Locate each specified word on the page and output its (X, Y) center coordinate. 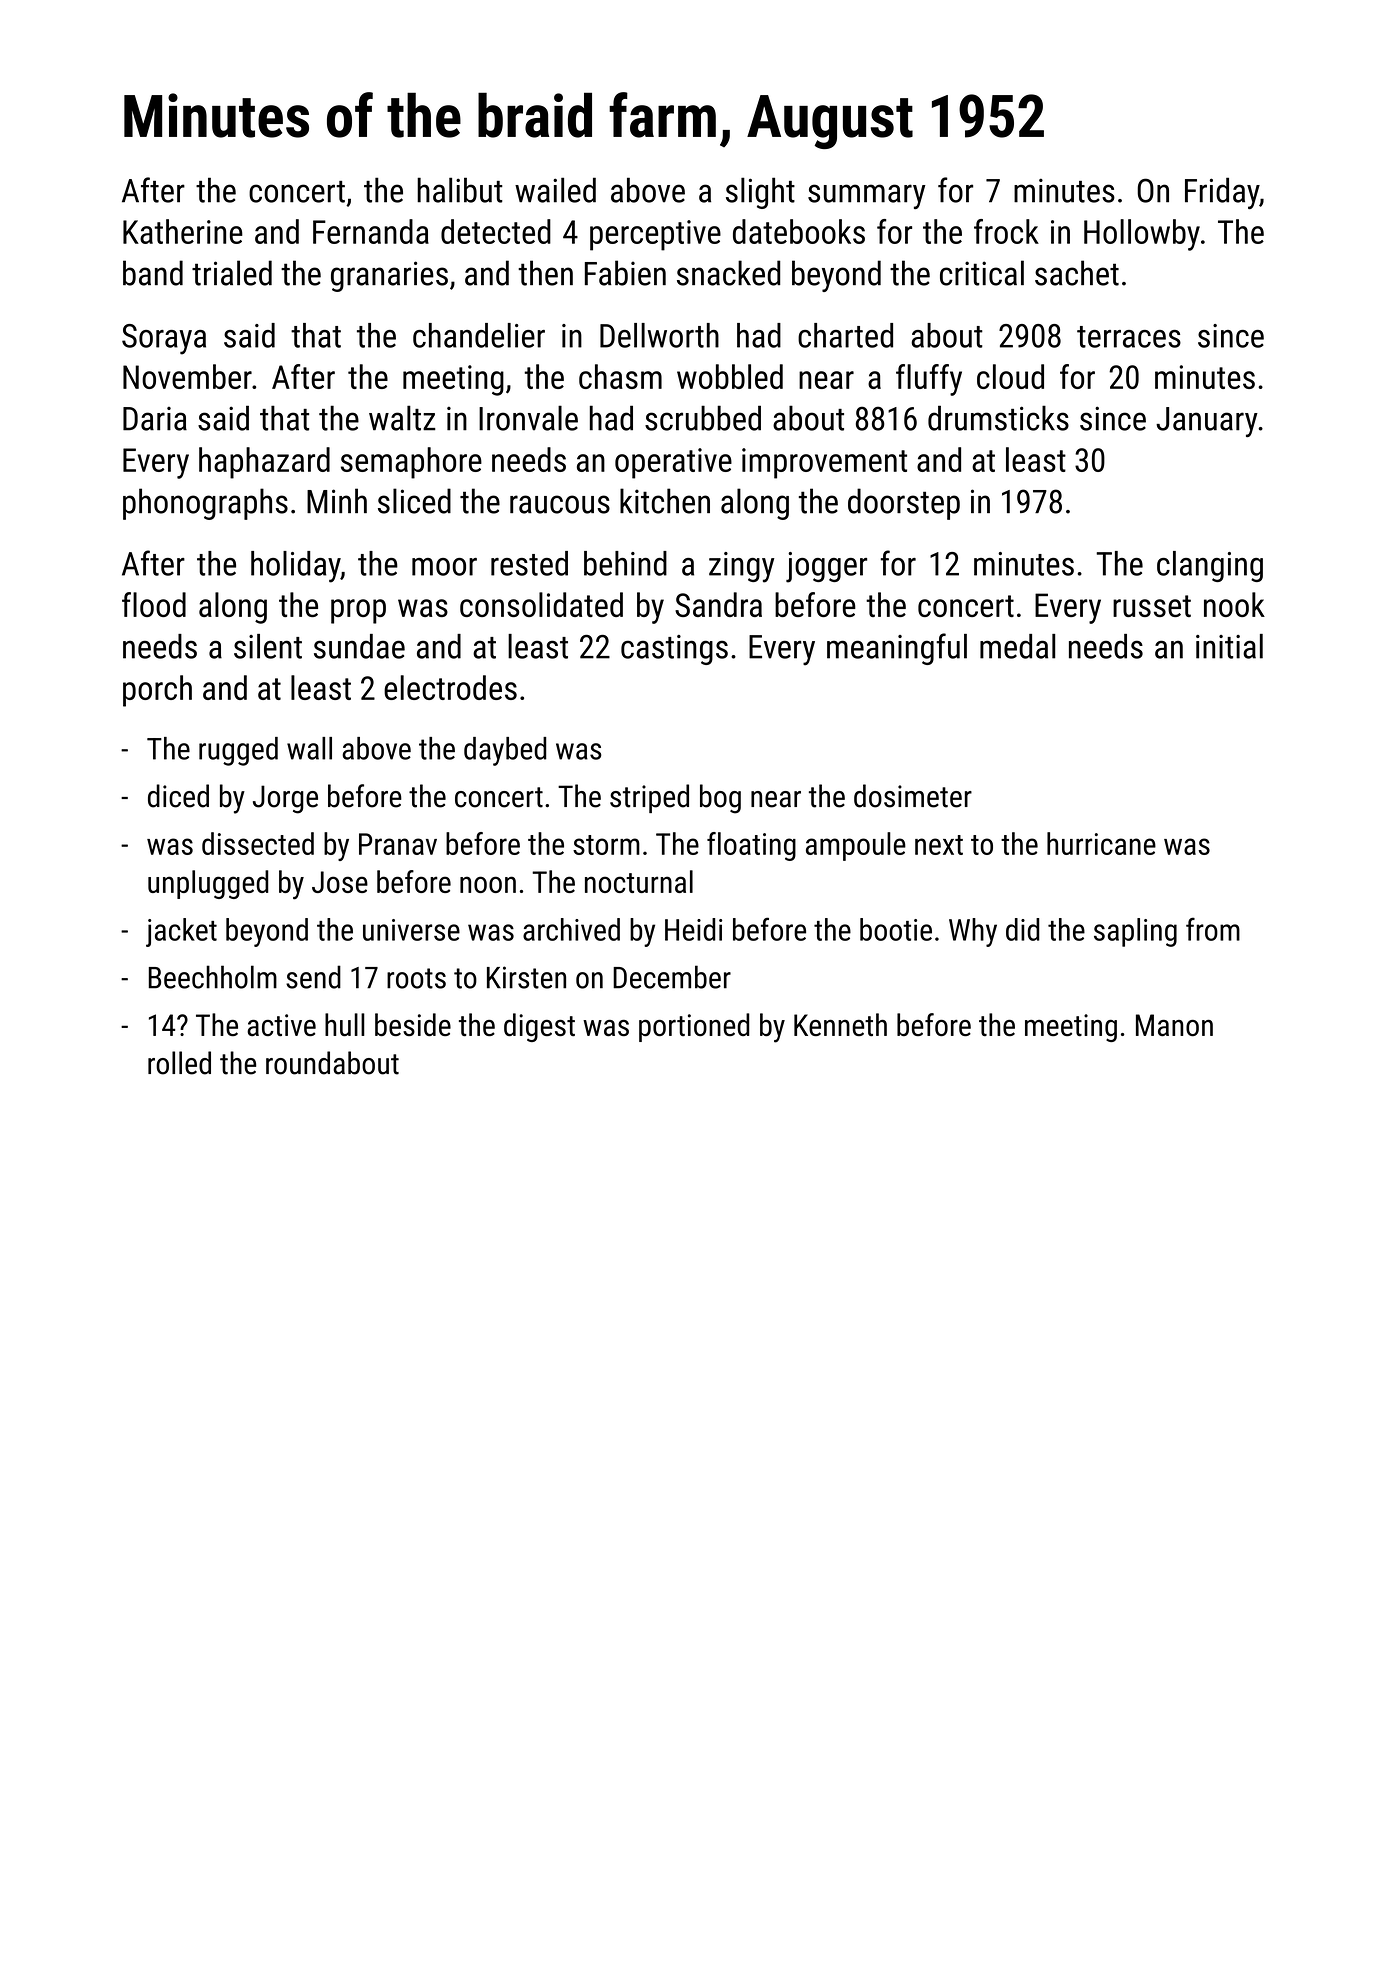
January (1207, 422)
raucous (560, 504)
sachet (1077, 273)
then (545, 273)
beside (413, 1024)
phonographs (205, 504)
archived (571, 929)
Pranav (398, 844)
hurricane (1101, 843)
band (153, 273)
